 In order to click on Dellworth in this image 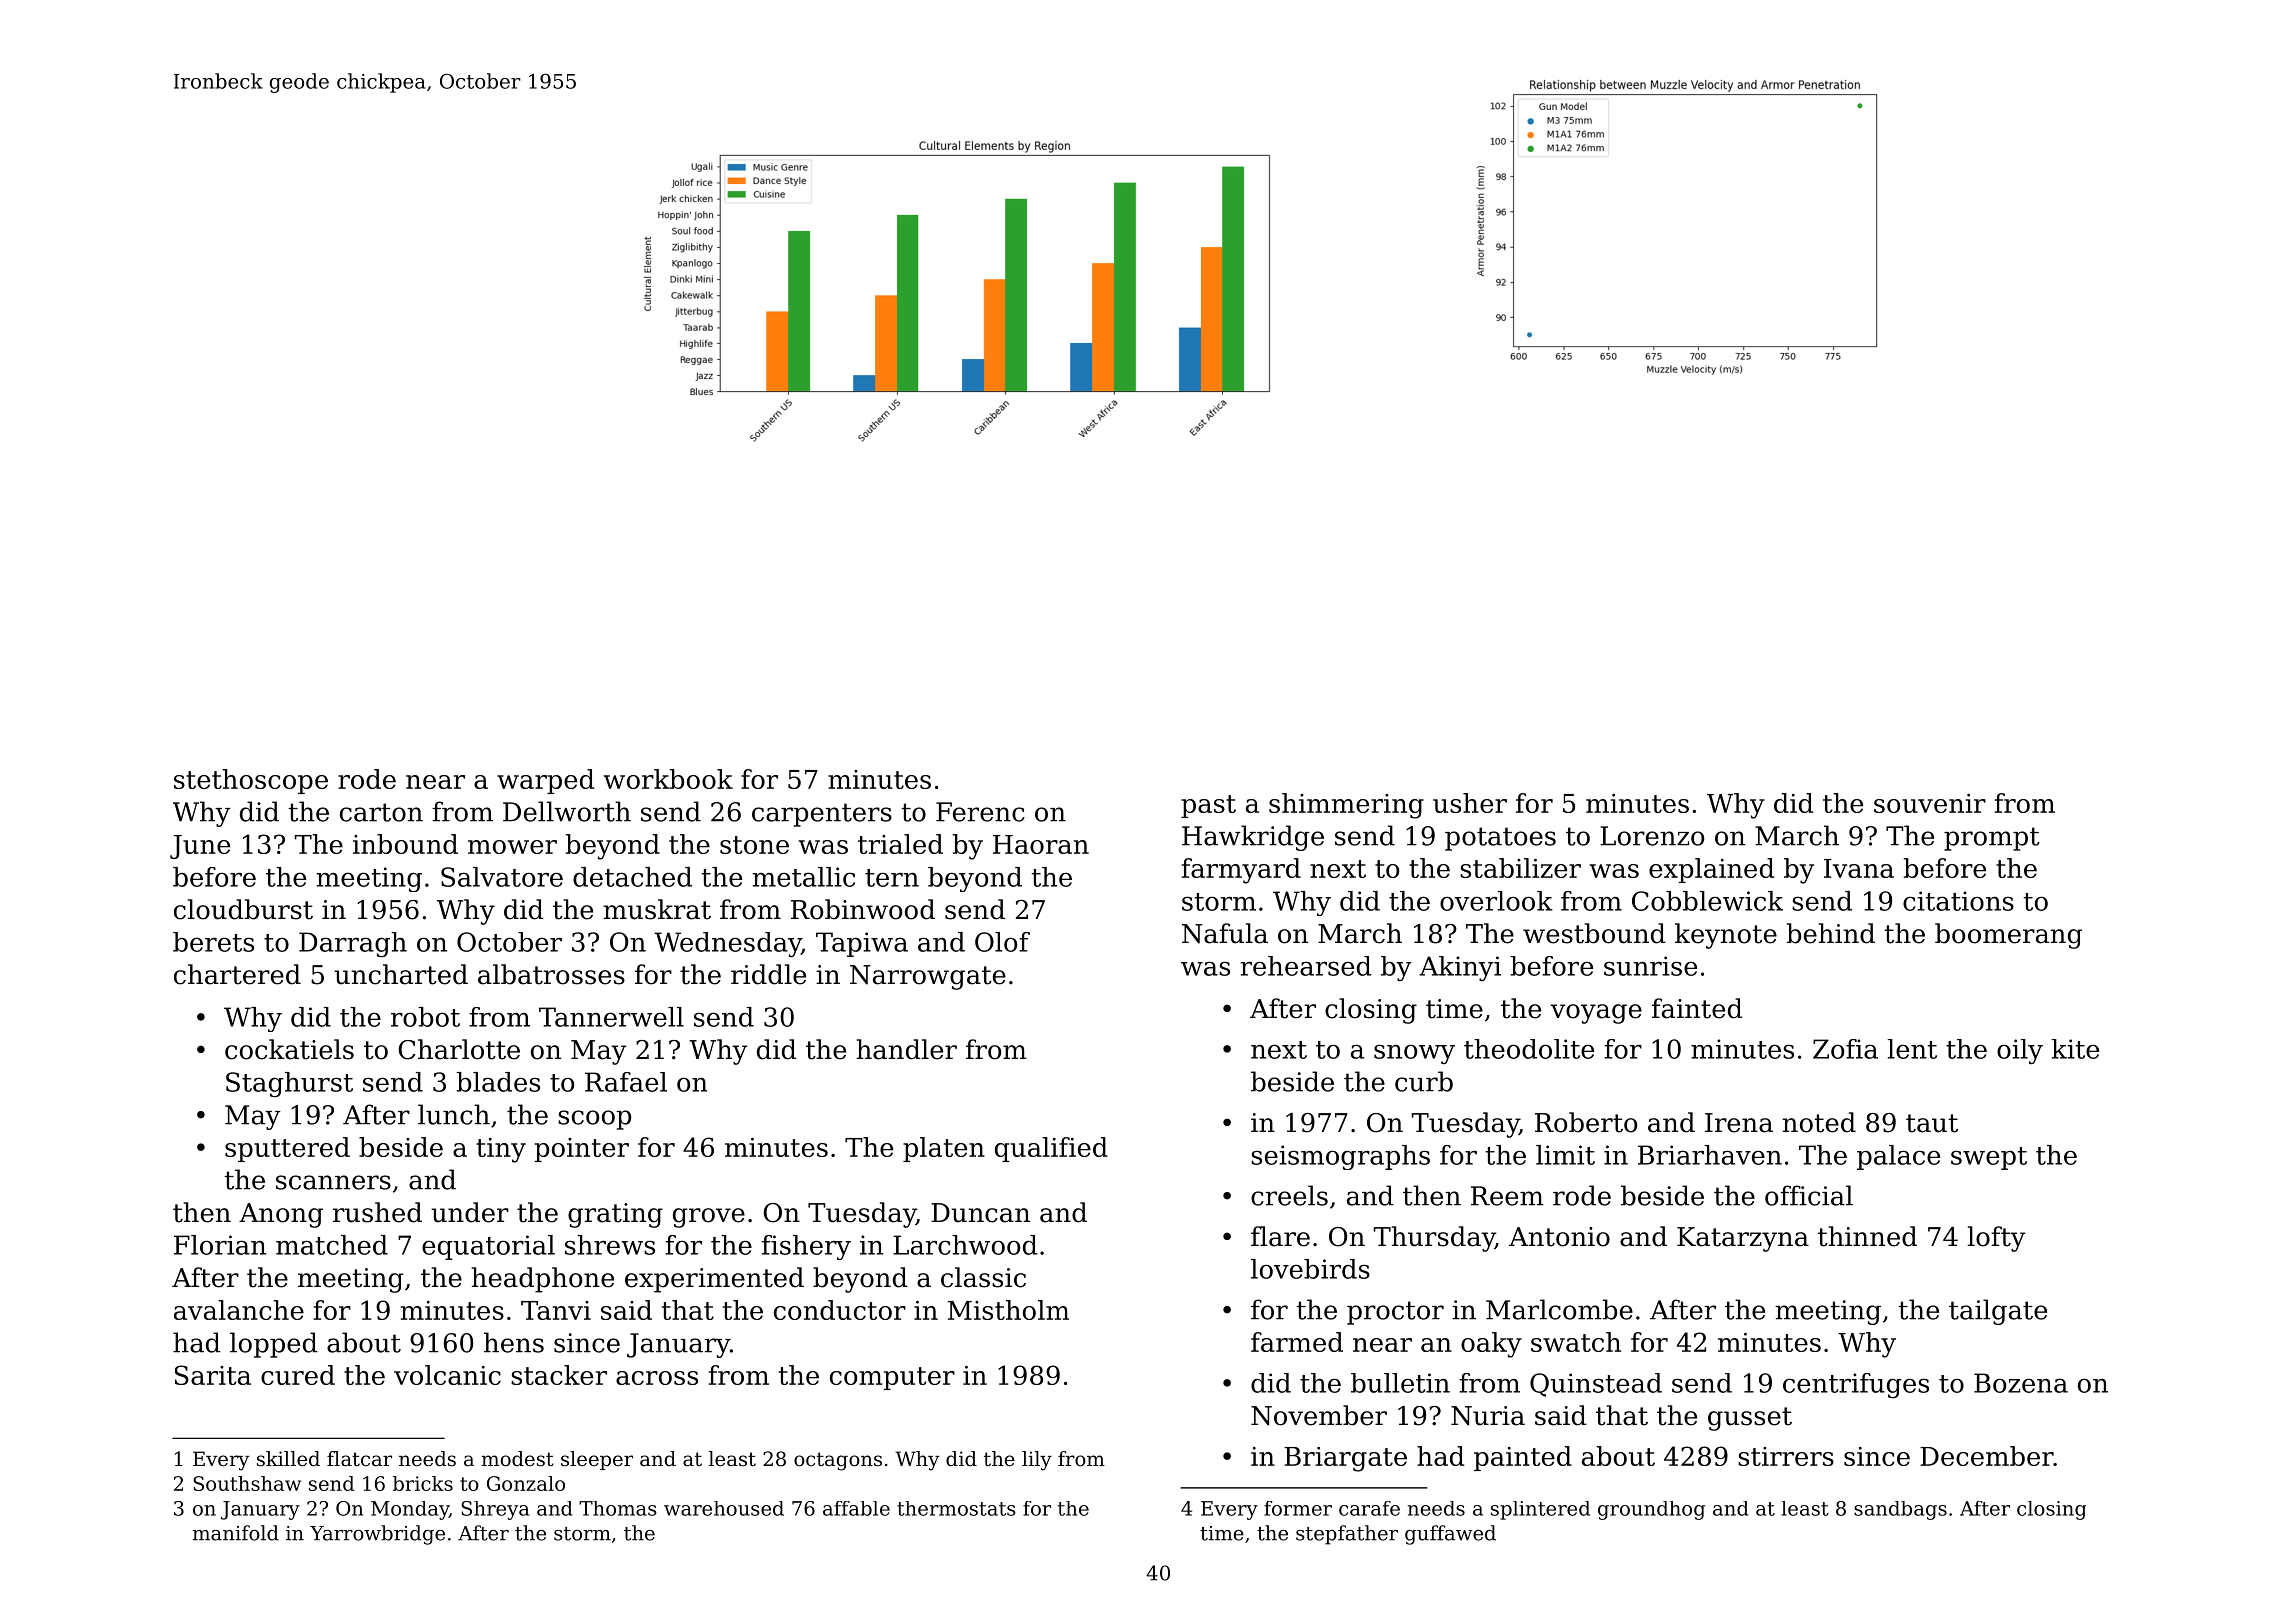, I will do `click(567, 811)`.
